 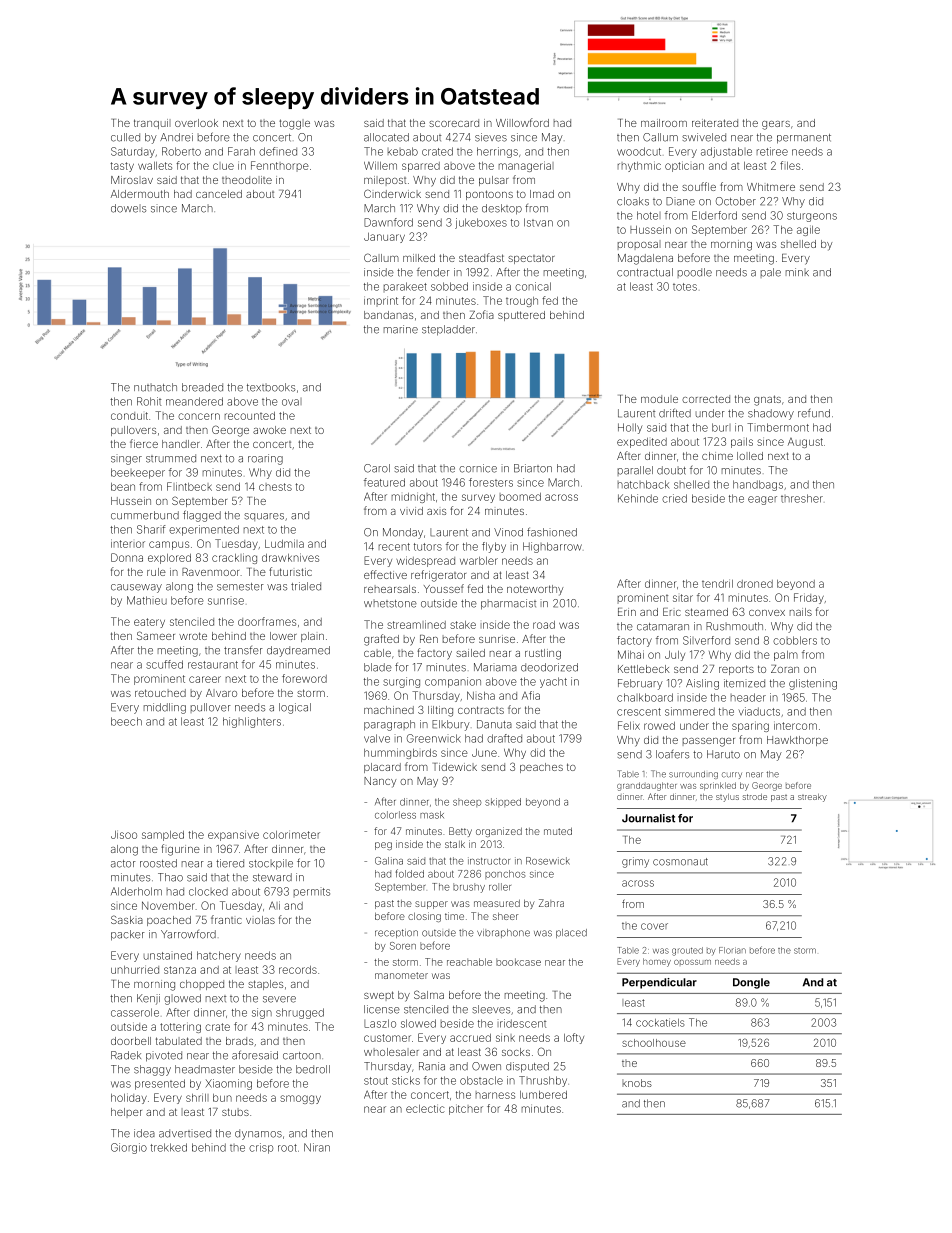 What do you see at coordinates (294, 124) in the screenshot?
I see `toggle` at bounding box center [294, 124].
